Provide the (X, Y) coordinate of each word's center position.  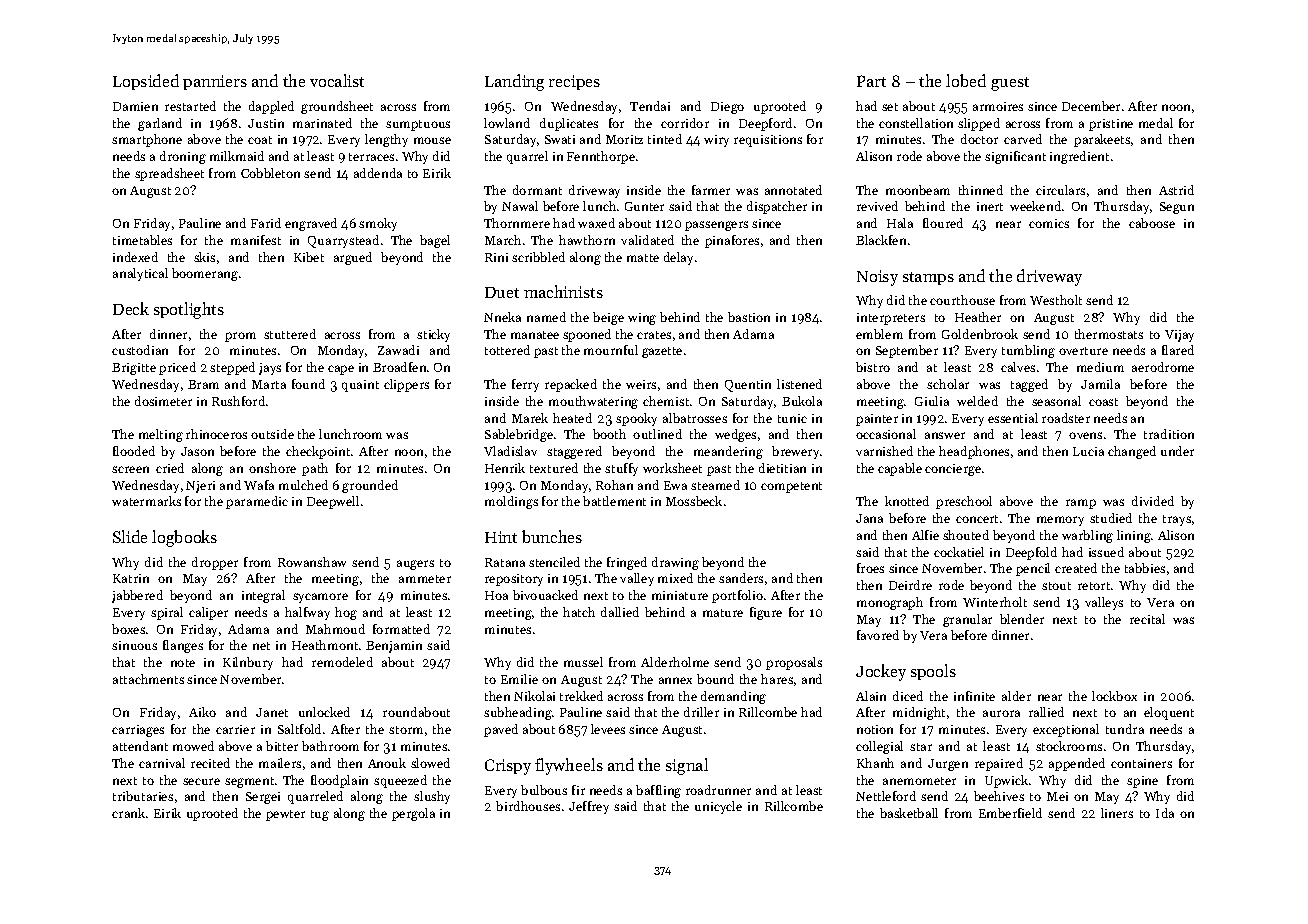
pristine (1111, 125)
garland (160, 124)
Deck (131, 308)
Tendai (650, 106)
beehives (999, 796)
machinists (563, 291)
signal (687, 766)
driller (701, 712)
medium (1100, 367)
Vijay (1179, 336)
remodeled (342, 662)
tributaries (143, 796)
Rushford (238, 401)
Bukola (802, 401)
